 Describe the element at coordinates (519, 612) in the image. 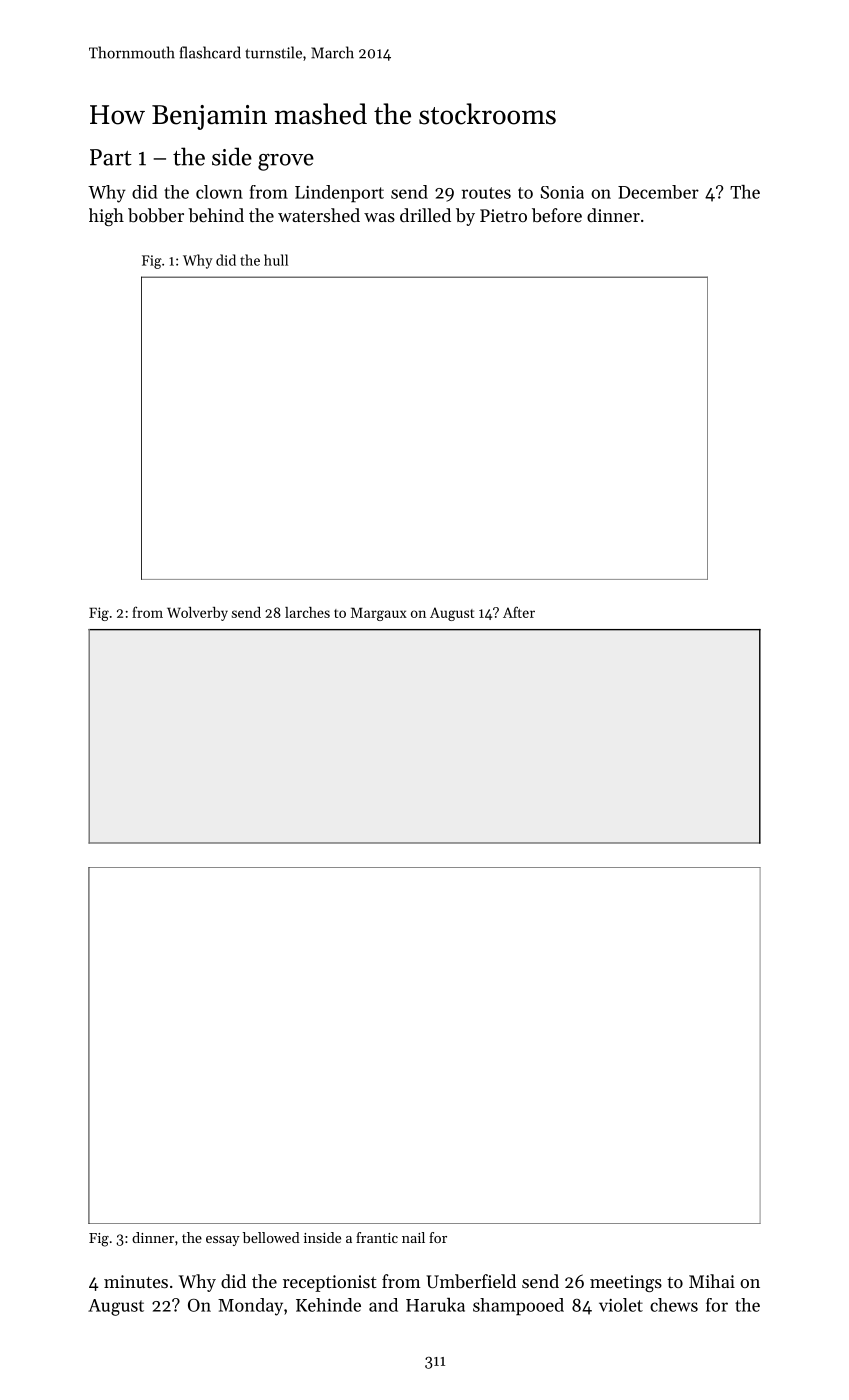

I see `After` at that location.
